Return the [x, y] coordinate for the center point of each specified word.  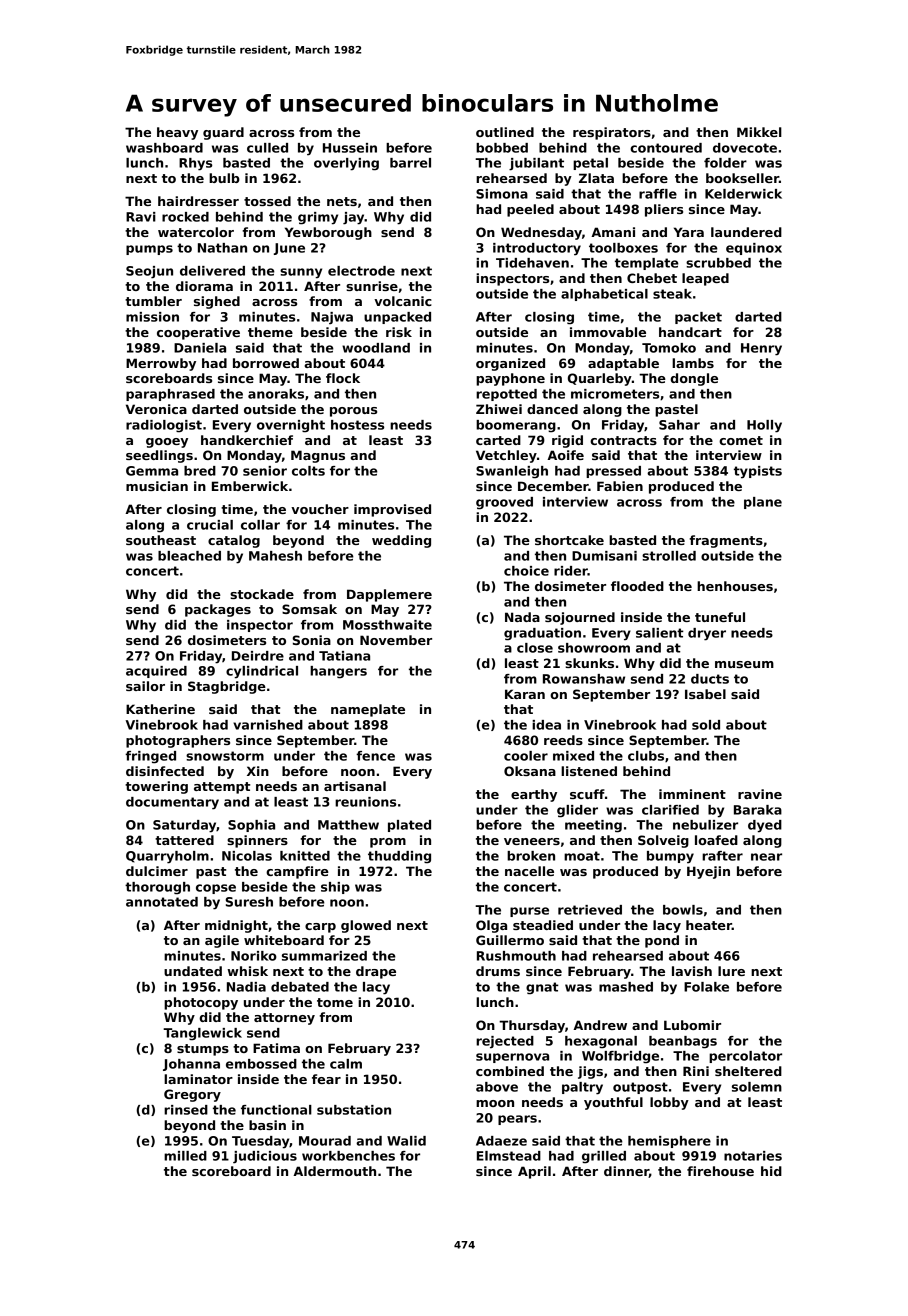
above [497, 1087]
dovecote [745, 148]
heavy [177, 133]
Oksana [530, 771]
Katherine [160, 709]
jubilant [536, 164]
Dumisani [604, 556]
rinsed [186, 1110]
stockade [262, 594]
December [553, 486]
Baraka [758, 810]
